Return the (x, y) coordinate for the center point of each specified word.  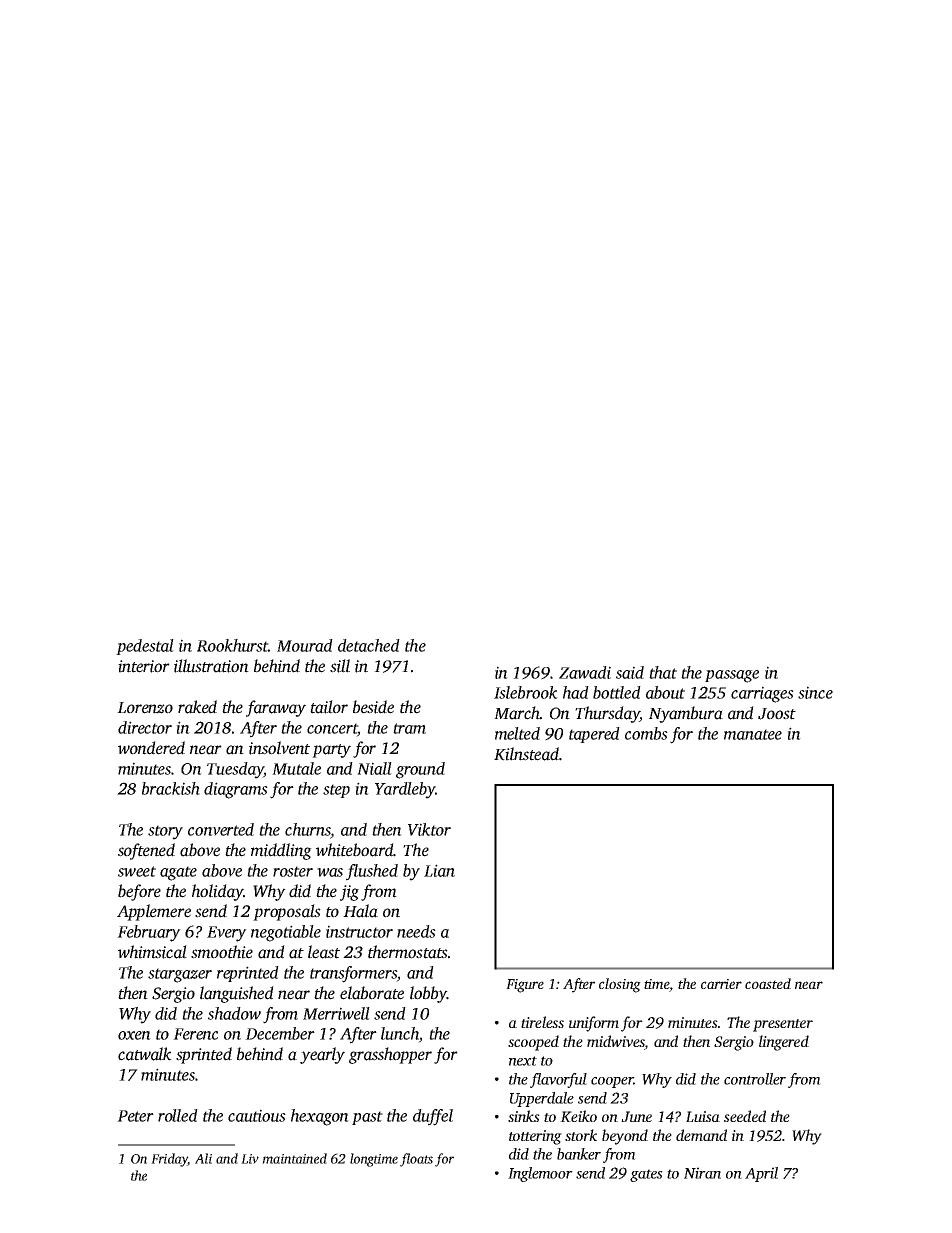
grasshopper (390, 1055)
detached (369, 645)
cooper (612, 1082)
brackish (171, 788)
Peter (135, 1116)
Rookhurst (233, 645)
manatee (753, 734)
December (280, 1033)
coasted (768, 983)
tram (409, 728)
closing (620, 985)
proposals (287, 912)
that (663, 672)
